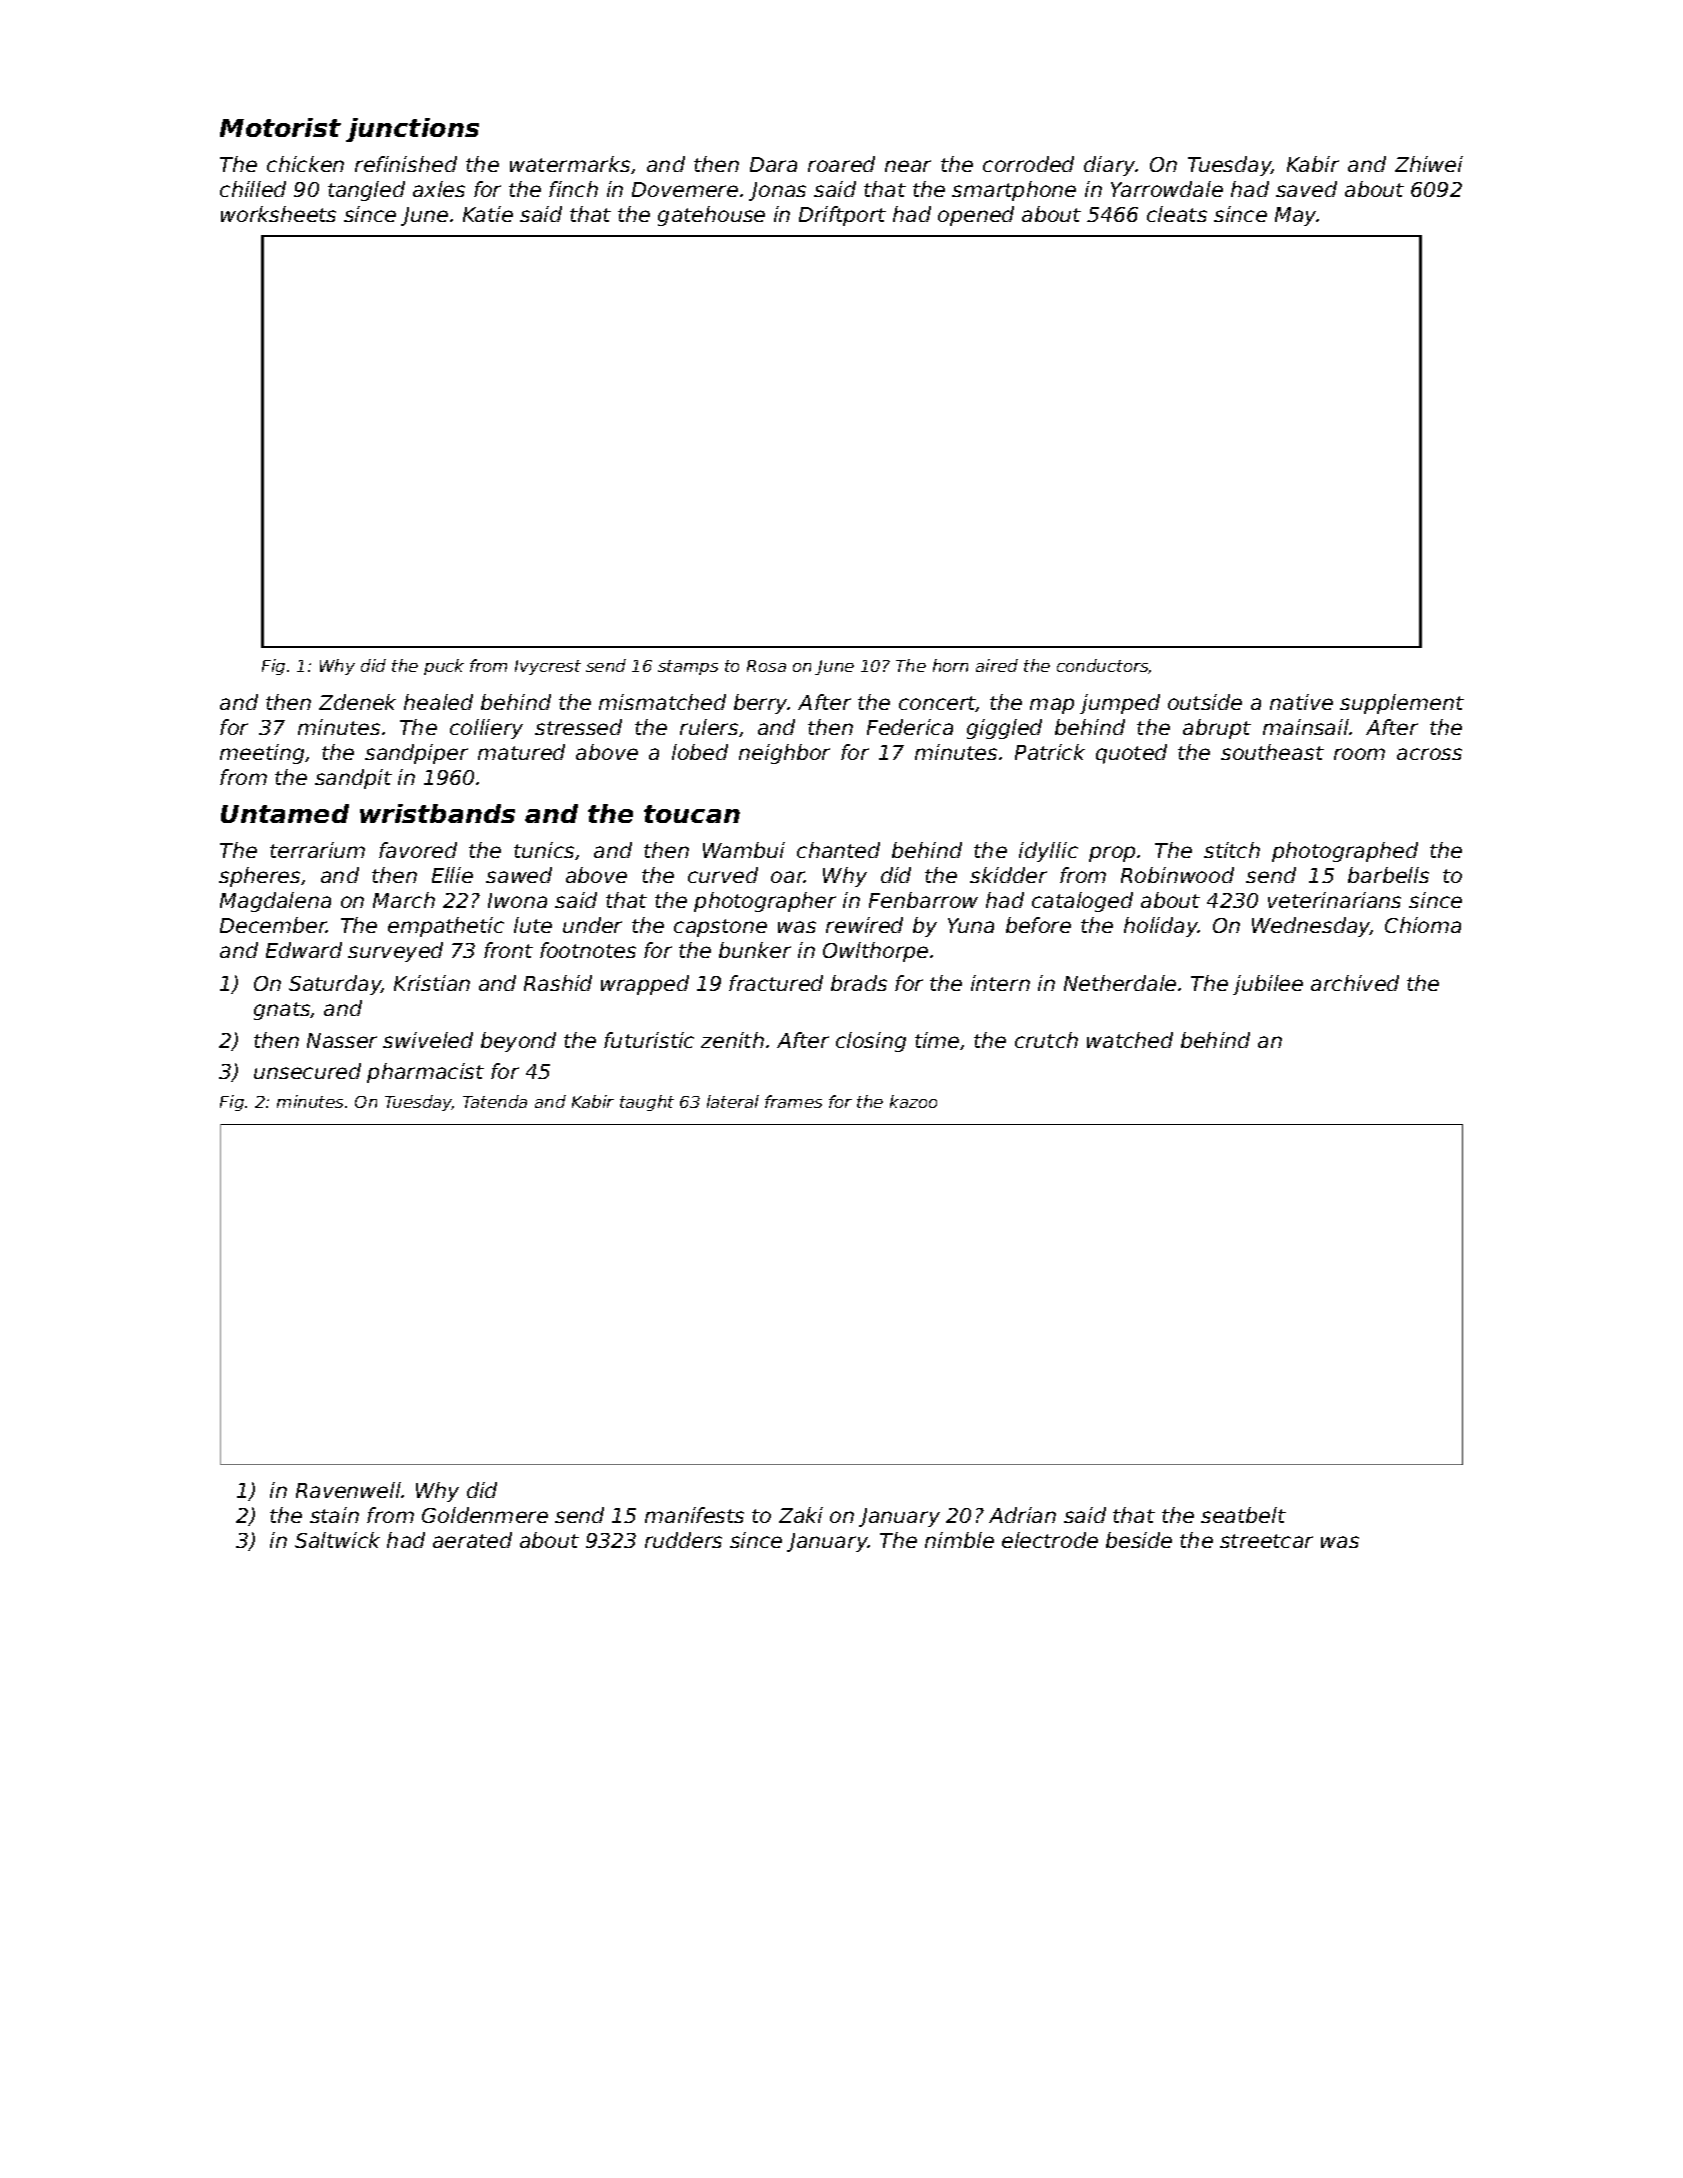 The width and height of the page is (1683, 2178). What do you see at coordinates (472, 1540) in the page?
I see `aerated` at bounding box center [472, 1540].
